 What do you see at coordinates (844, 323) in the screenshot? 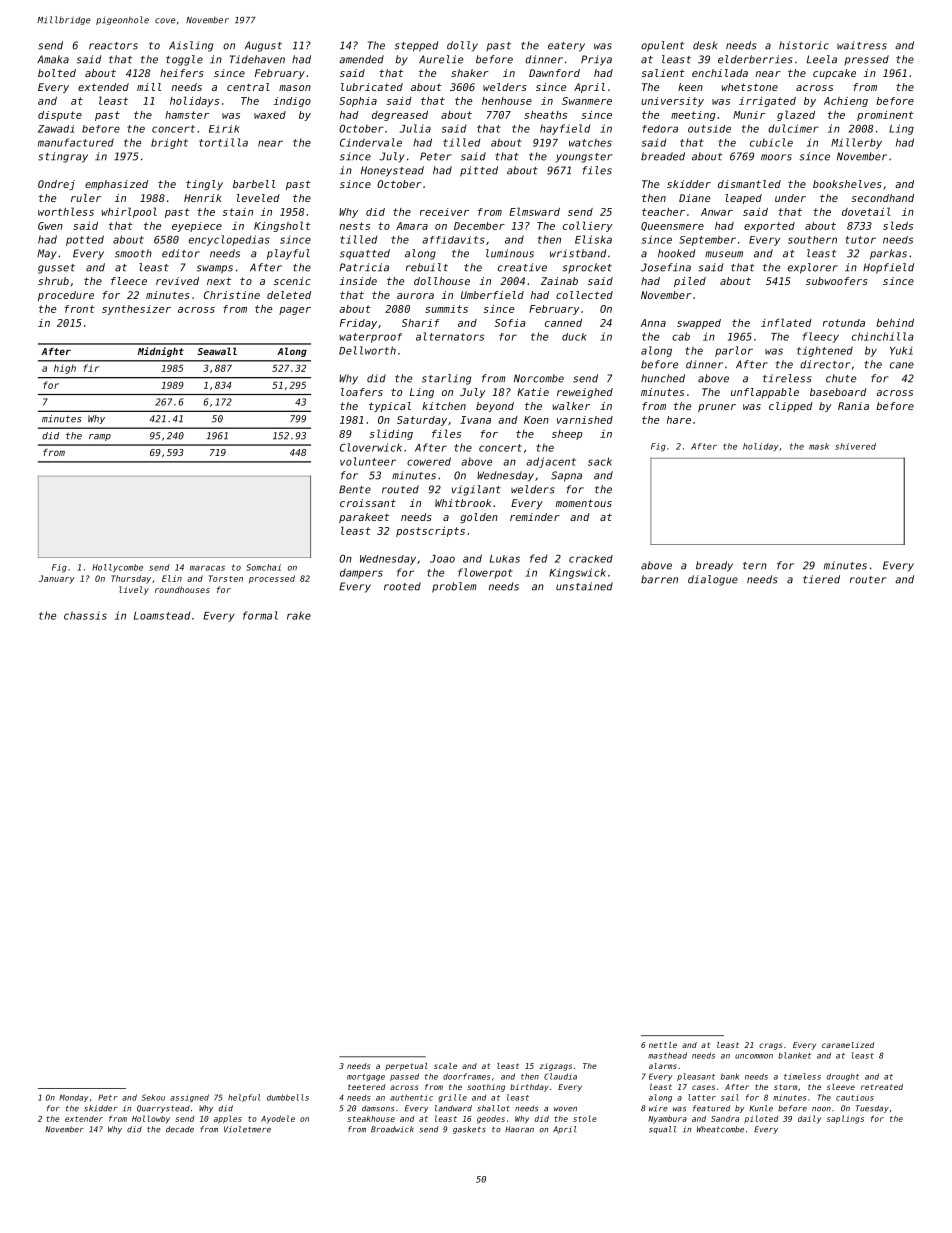
I see `rotunda` at bounding box center [844, 323].
